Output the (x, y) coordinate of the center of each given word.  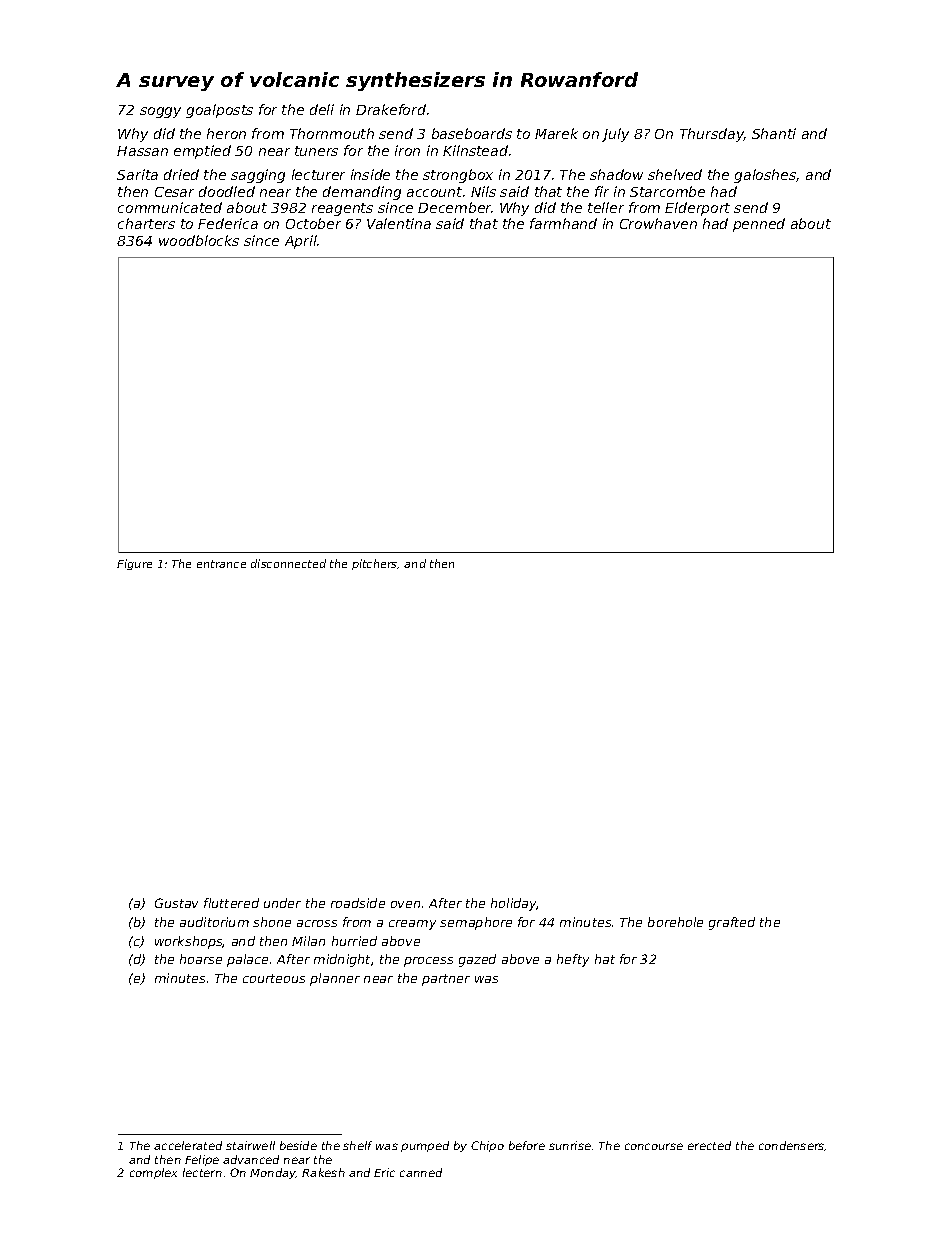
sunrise (570, 1145)
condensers (792, 1146)
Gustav (176, 903)
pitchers (375, 564)
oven (405, 904)
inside (370, 174)
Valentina (399, 223)
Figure (134, 564)
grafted (732, 923)
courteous (274, 978)
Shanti (774, 133)
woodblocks (199, 240)
